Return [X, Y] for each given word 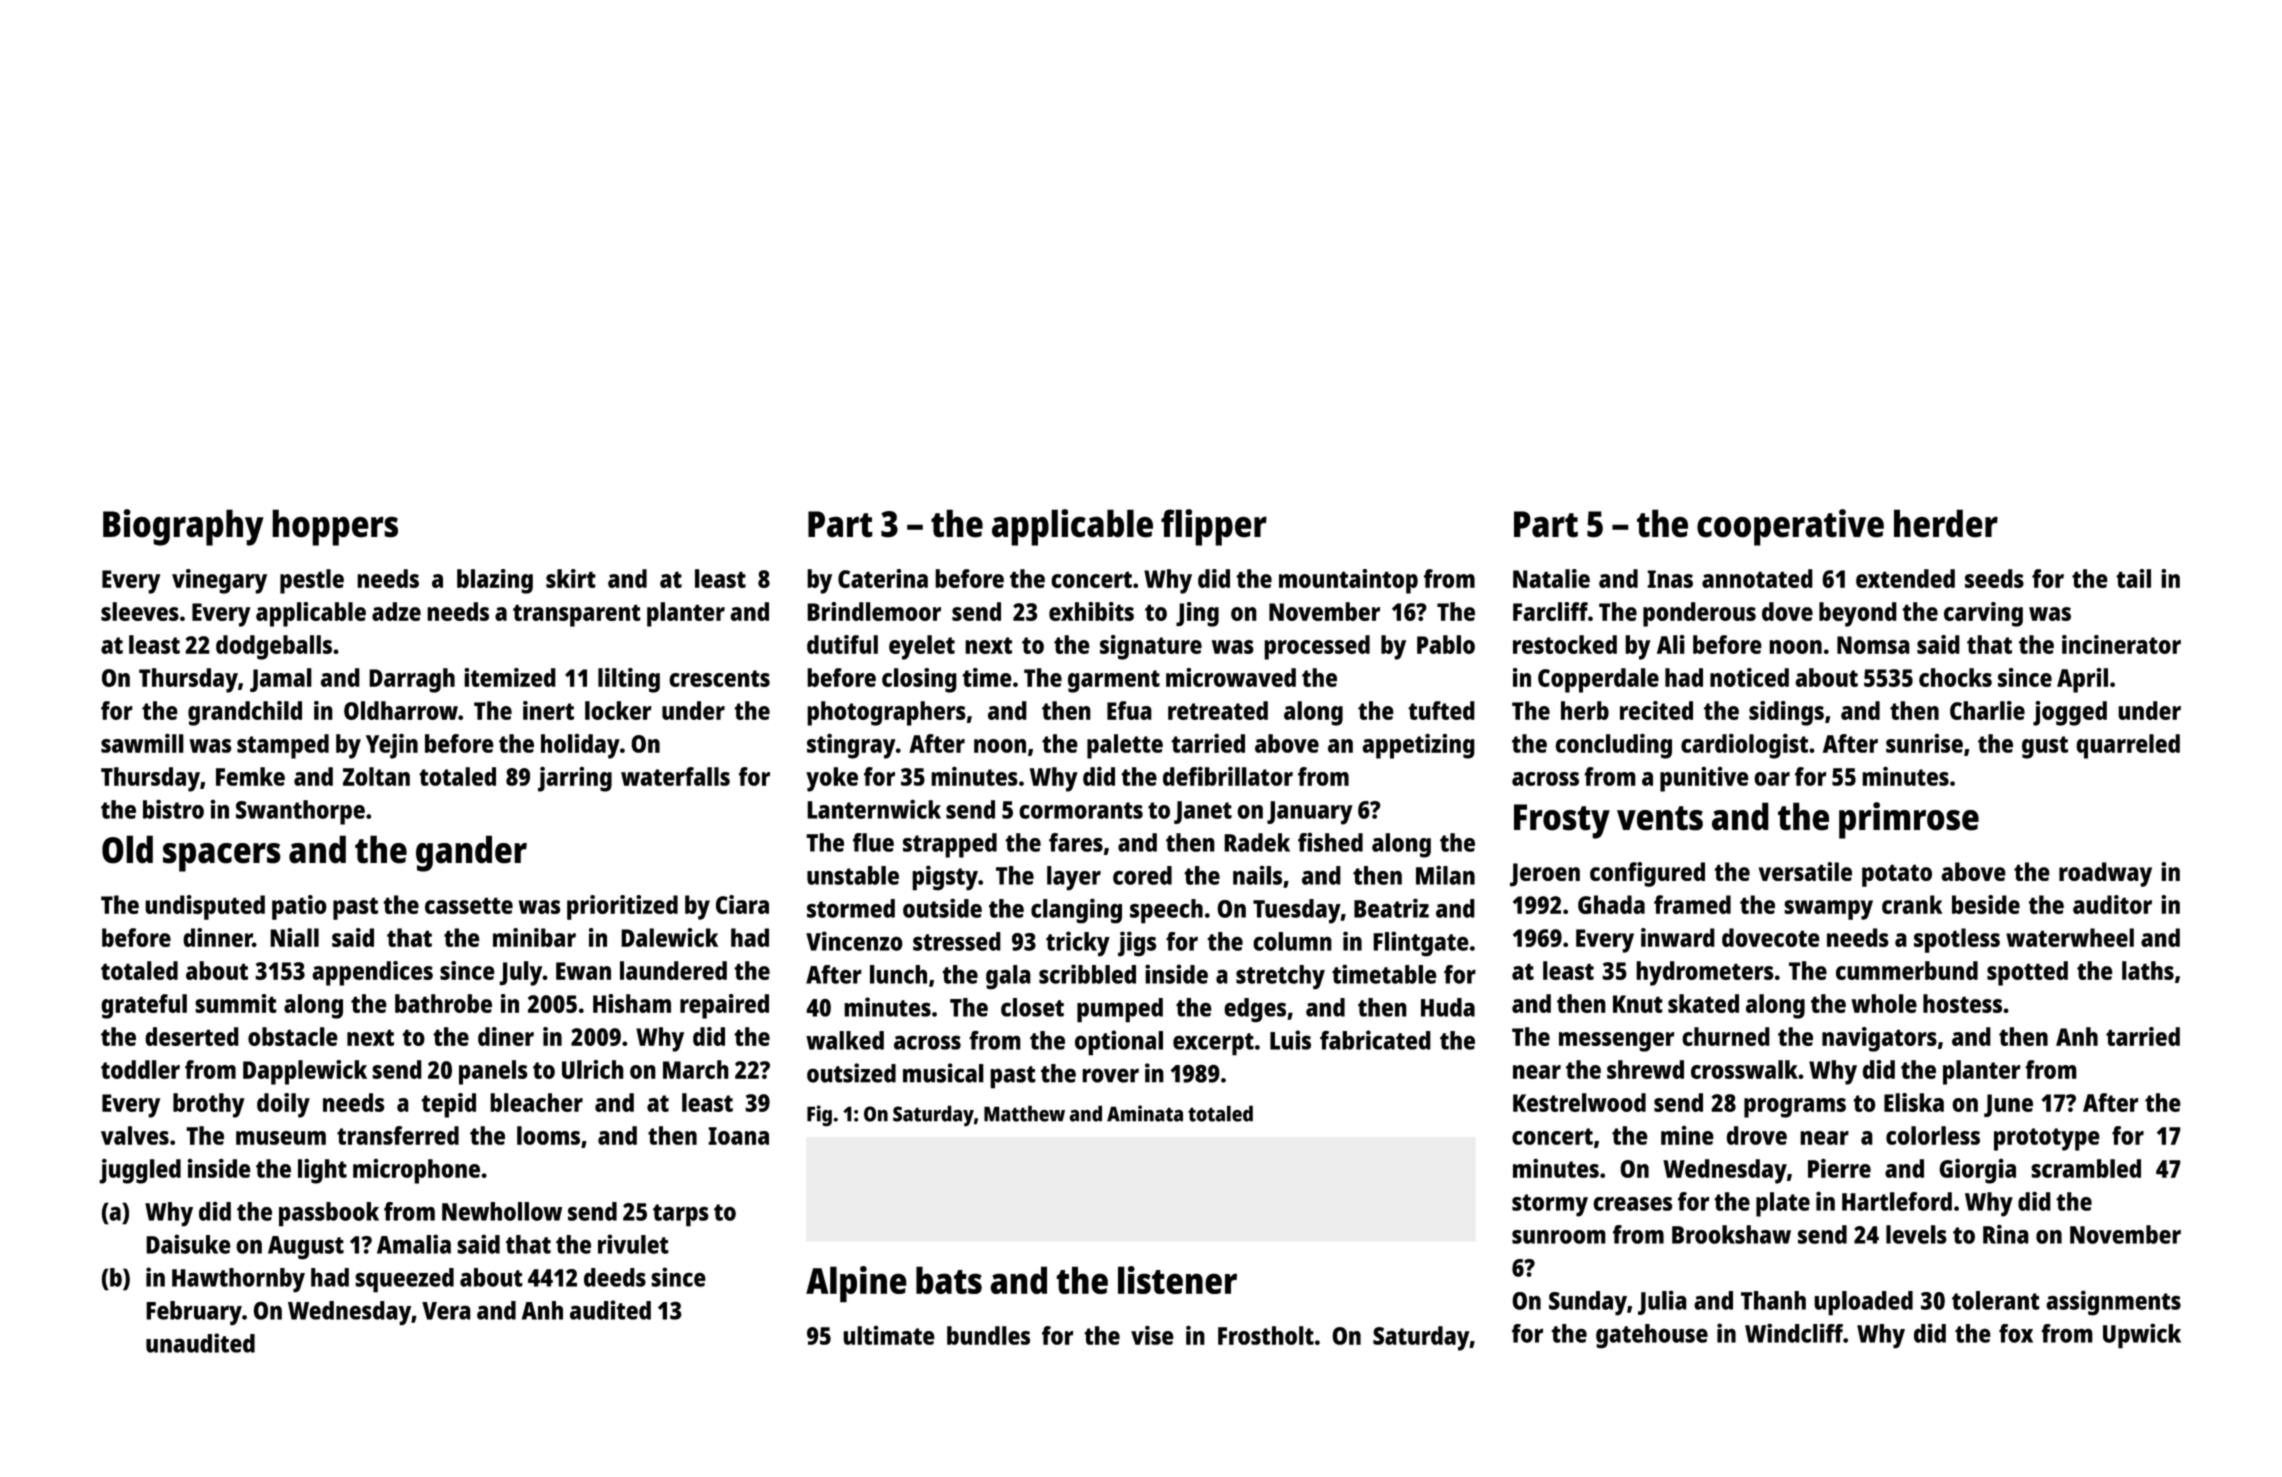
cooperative [1790, 527]
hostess [1962, 1003]
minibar [534, 937]
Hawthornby [238, 1280]
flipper [1214, 527]
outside [942, 908]
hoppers [335, 527]
